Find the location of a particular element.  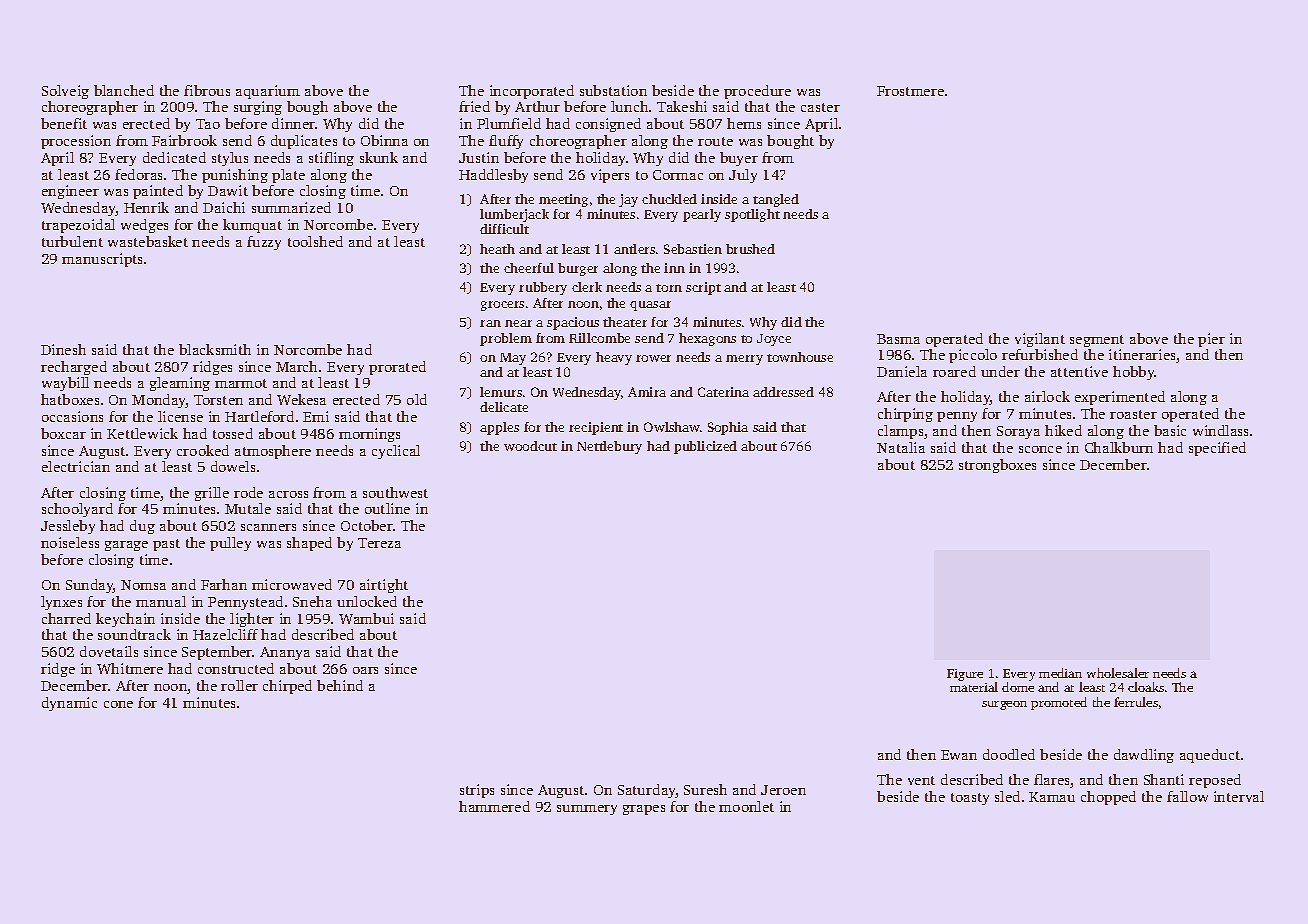

moonlet is located at coordinates (746, 806).
